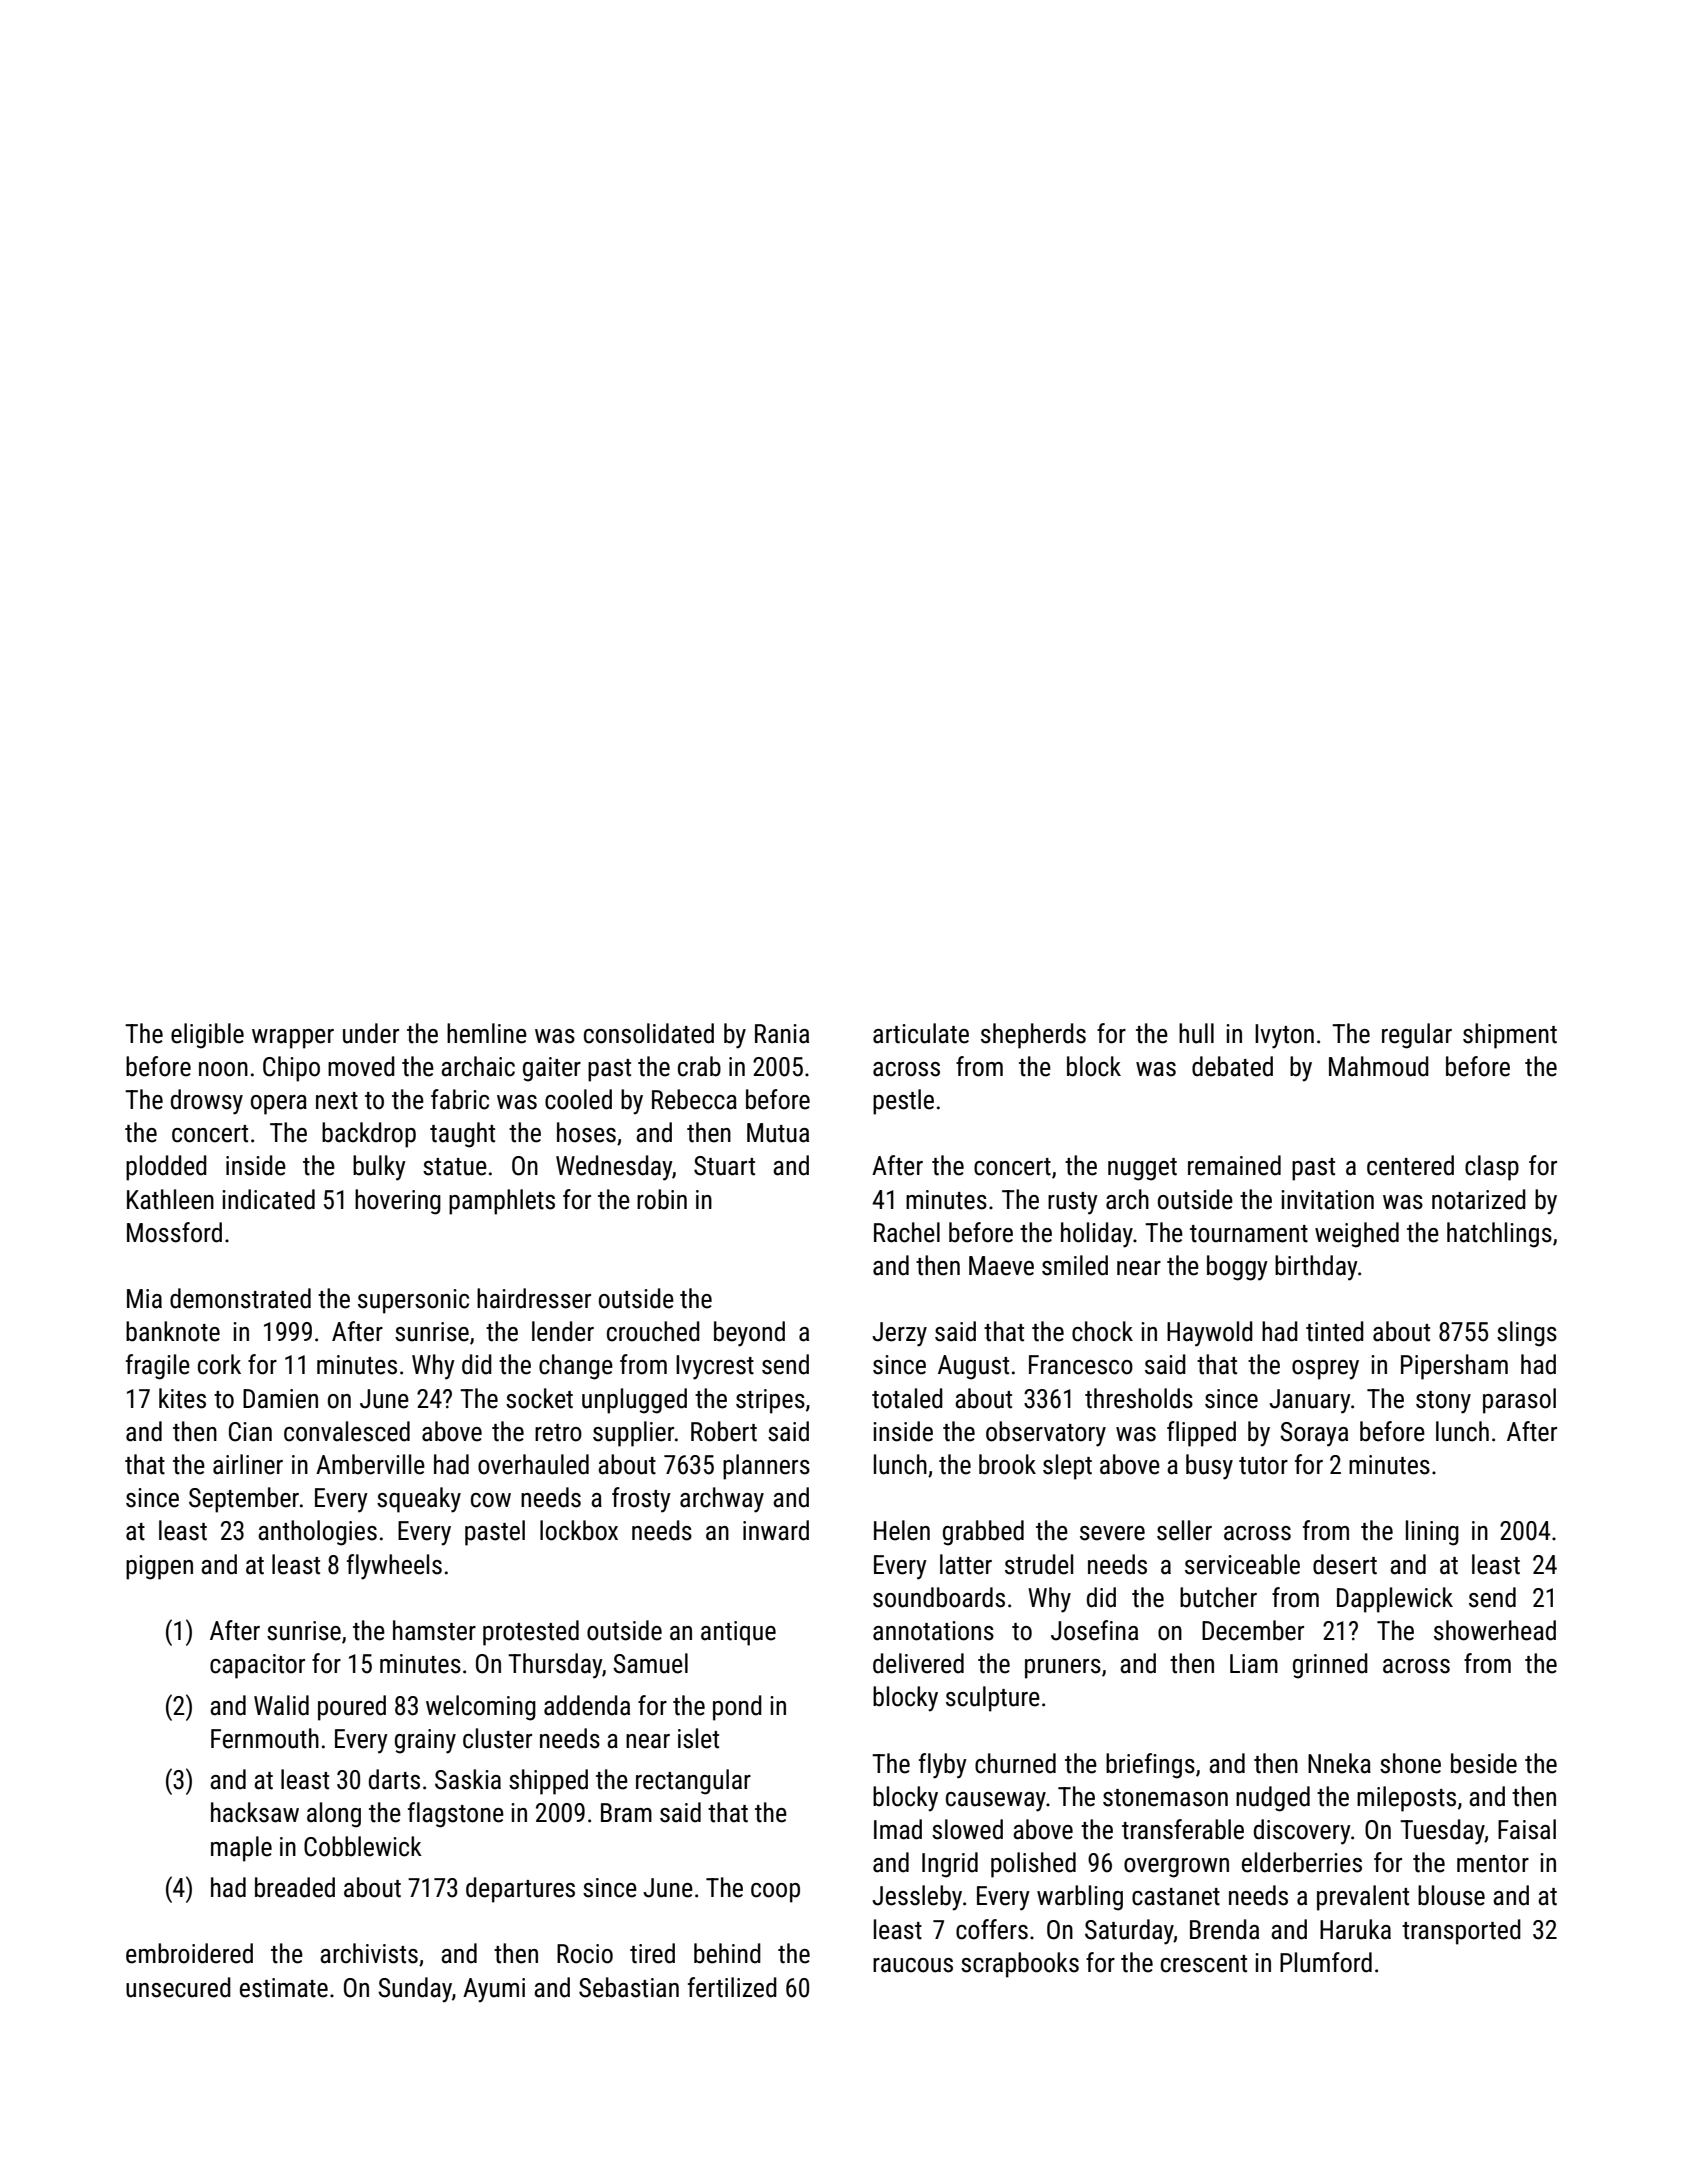 This screenshot has height=2178, width=1683. I want to click on Nneka, so click(1339, 1763).
